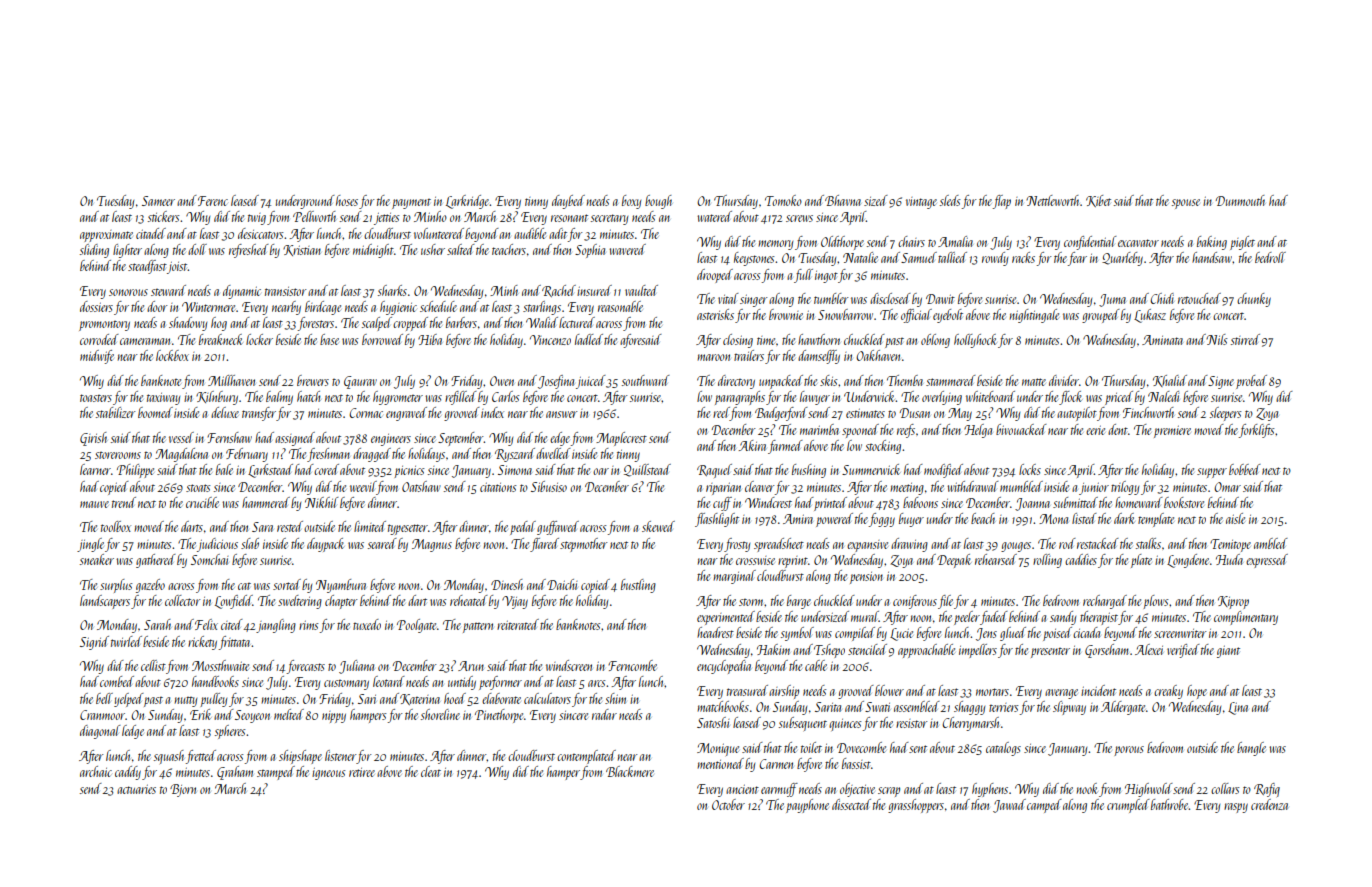  I want to click on piglet, so click(1242, 243).
